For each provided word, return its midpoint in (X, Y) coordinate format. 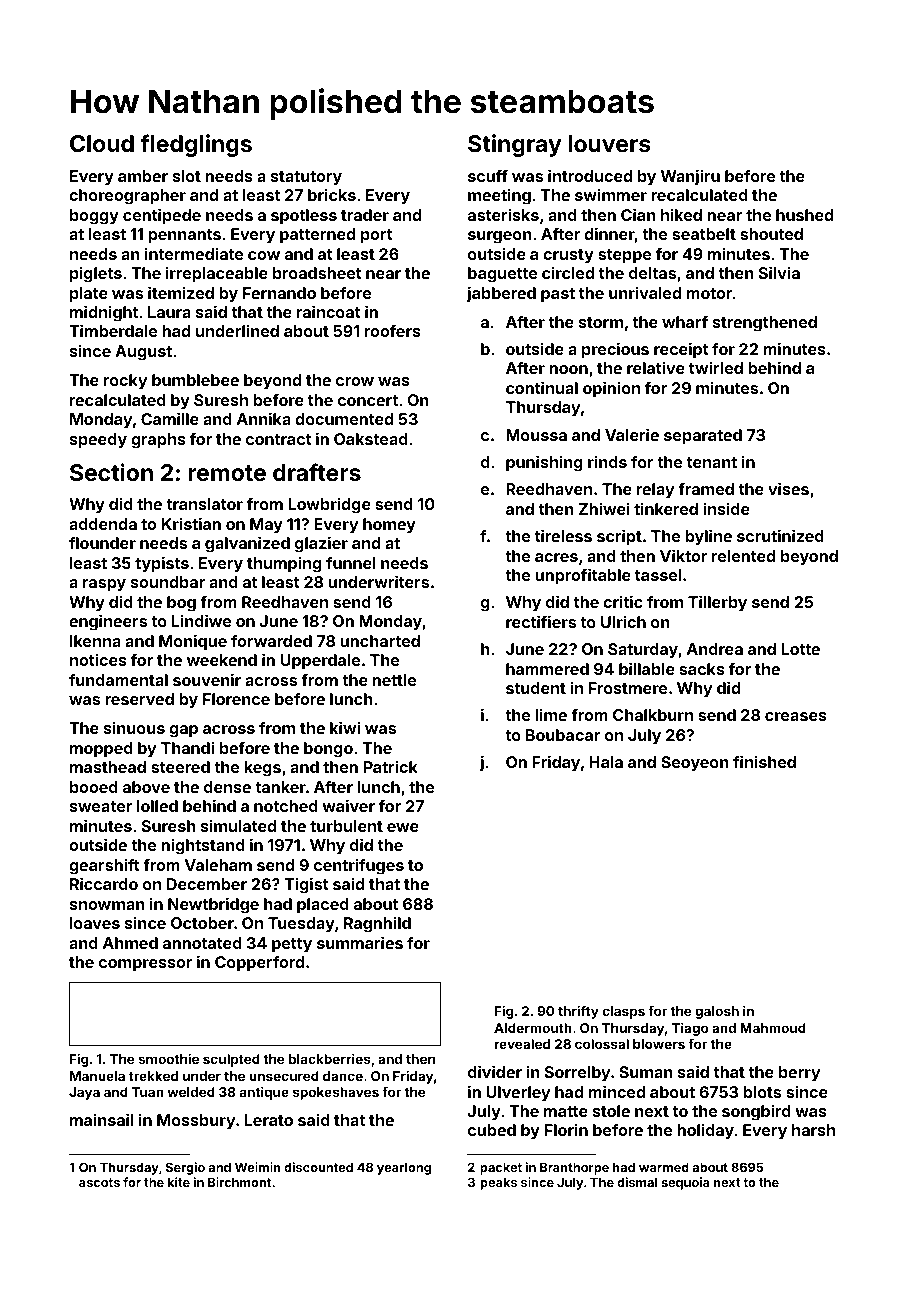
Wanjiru (690, 177)
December (207, 884)
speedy (98, 441)
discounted (318, 1167)
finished (764, 761)
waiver (348, 805)
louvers (609, 143)
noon (568, 369)
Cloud (102, 143)
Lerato (269, 1120)
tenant (712, 462)
